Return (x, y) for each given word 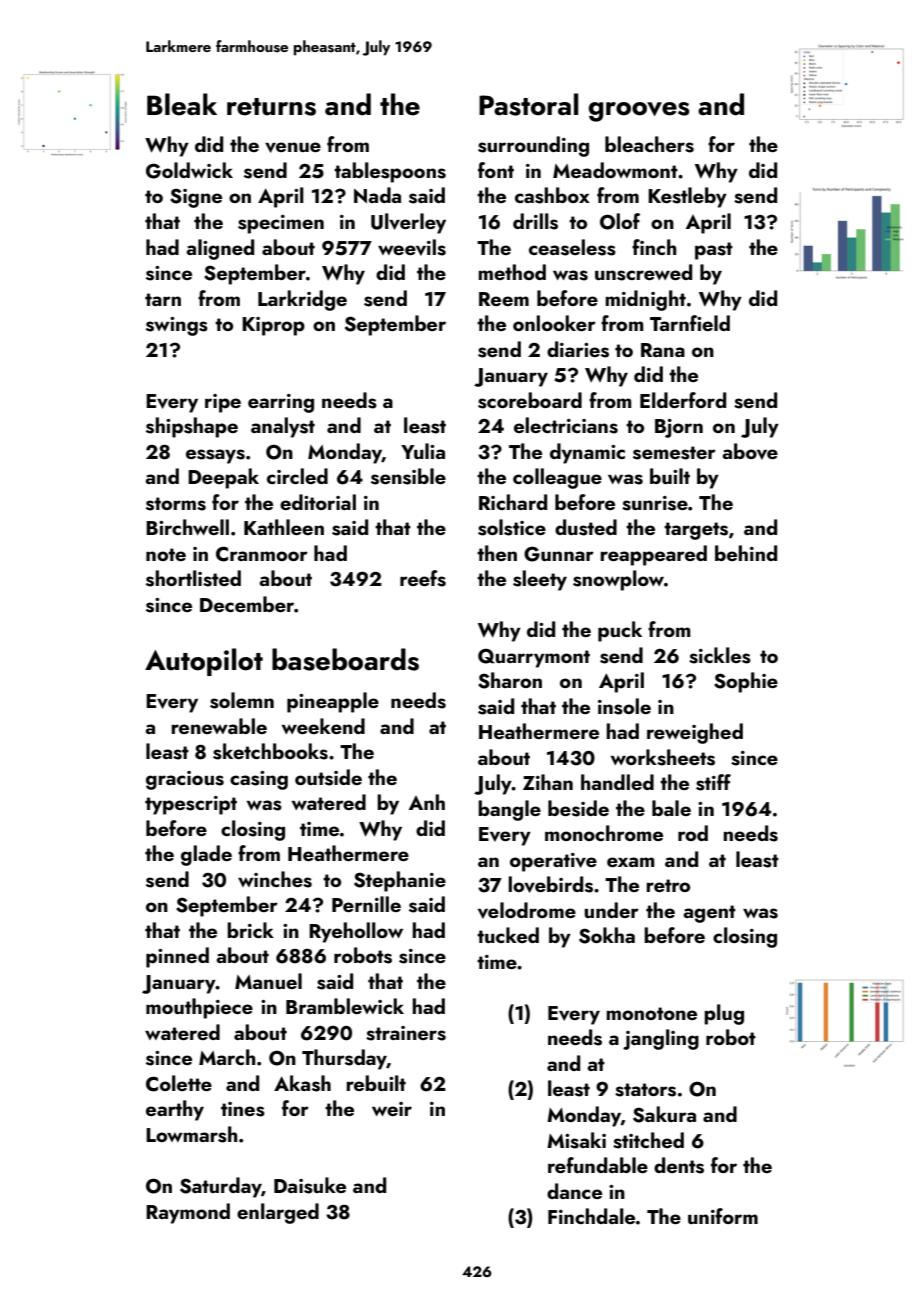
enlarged (278, 1213)
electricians (566, 425)
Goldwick (189, 170)
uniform (723, 1216)
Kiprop (273, 326)
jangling (661, 1039)
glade (206, 855)
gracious (185, 780)
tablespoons (390, 172)
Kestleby (687, 197)
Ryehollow (356, 932)
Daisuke (310, 1185)
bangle (509, 810)
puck (620, 631)
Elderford (683, 400)
